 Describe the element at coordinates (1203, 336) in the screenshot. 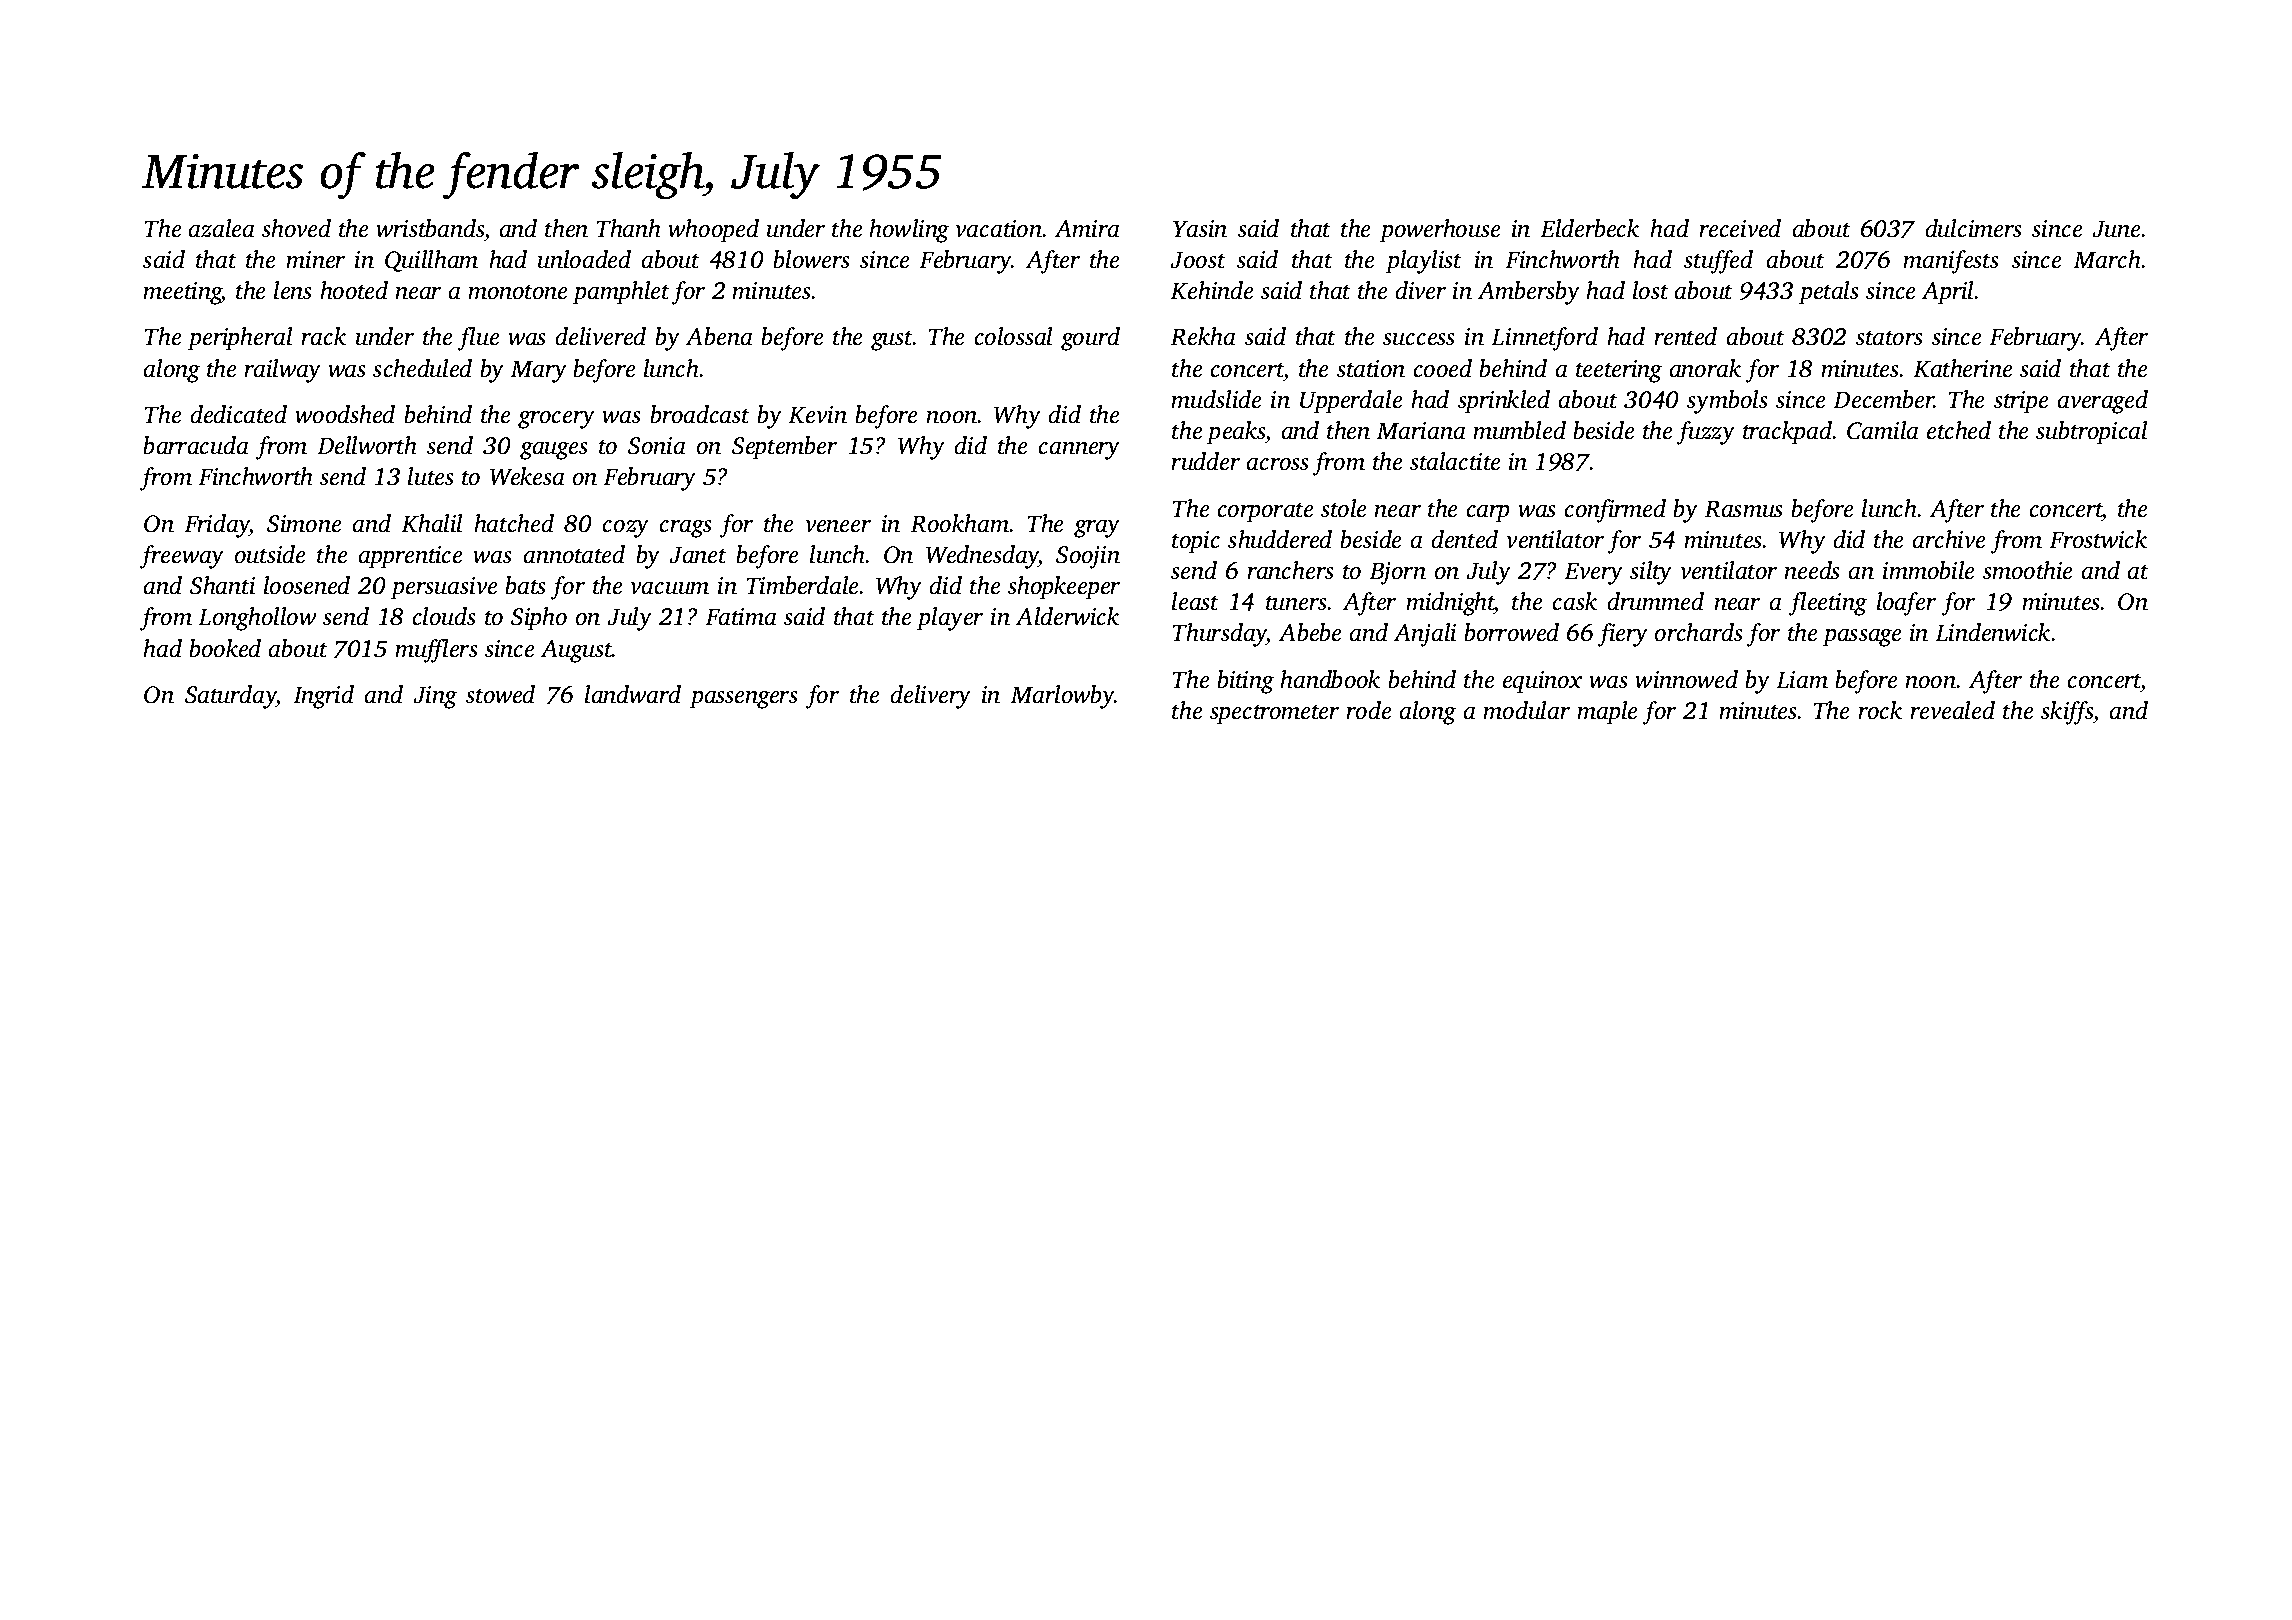

I see `Rekha` at that location.
